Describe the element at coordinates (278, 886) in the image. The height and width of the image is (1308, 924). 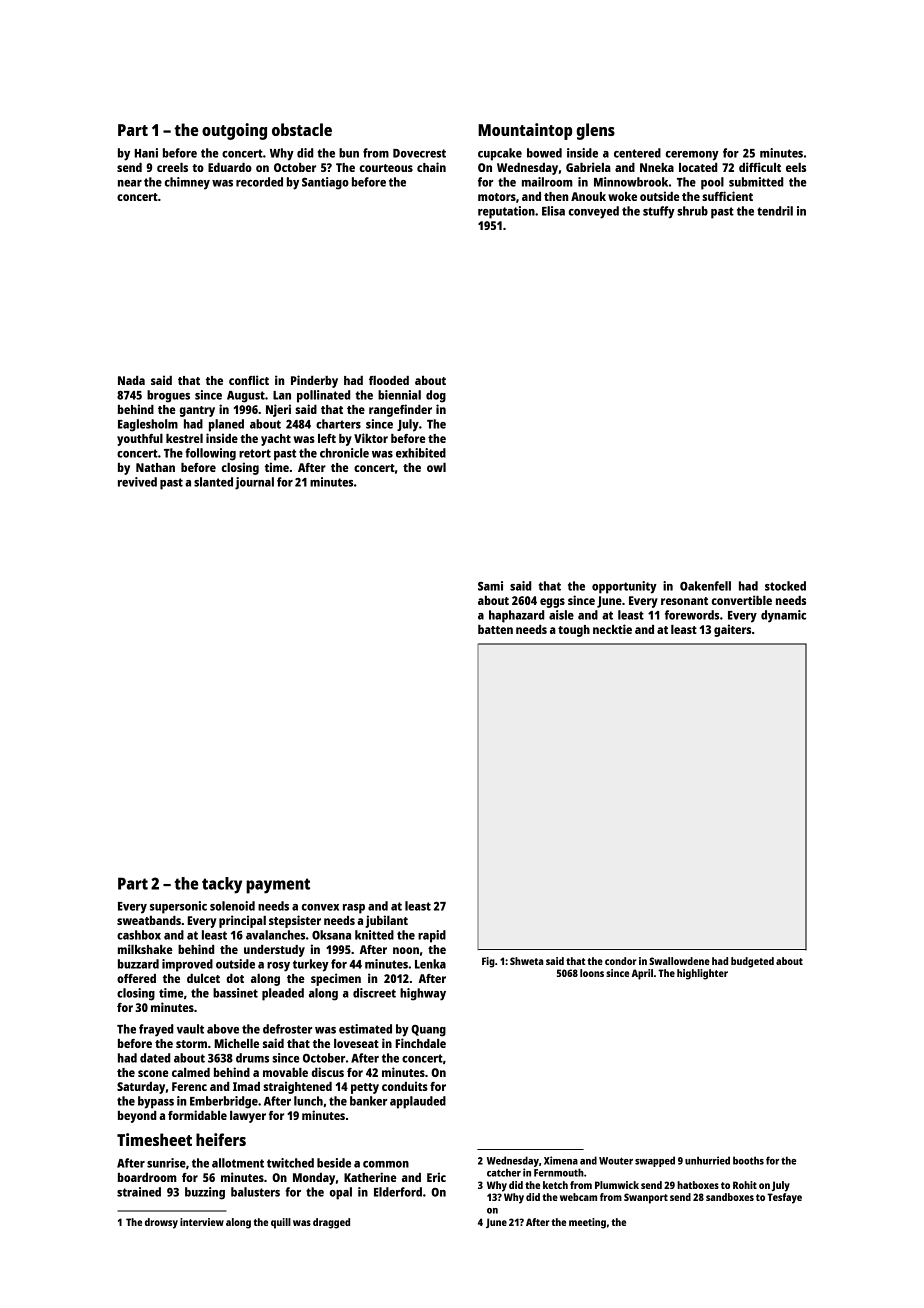
I see `payment` at that location.
